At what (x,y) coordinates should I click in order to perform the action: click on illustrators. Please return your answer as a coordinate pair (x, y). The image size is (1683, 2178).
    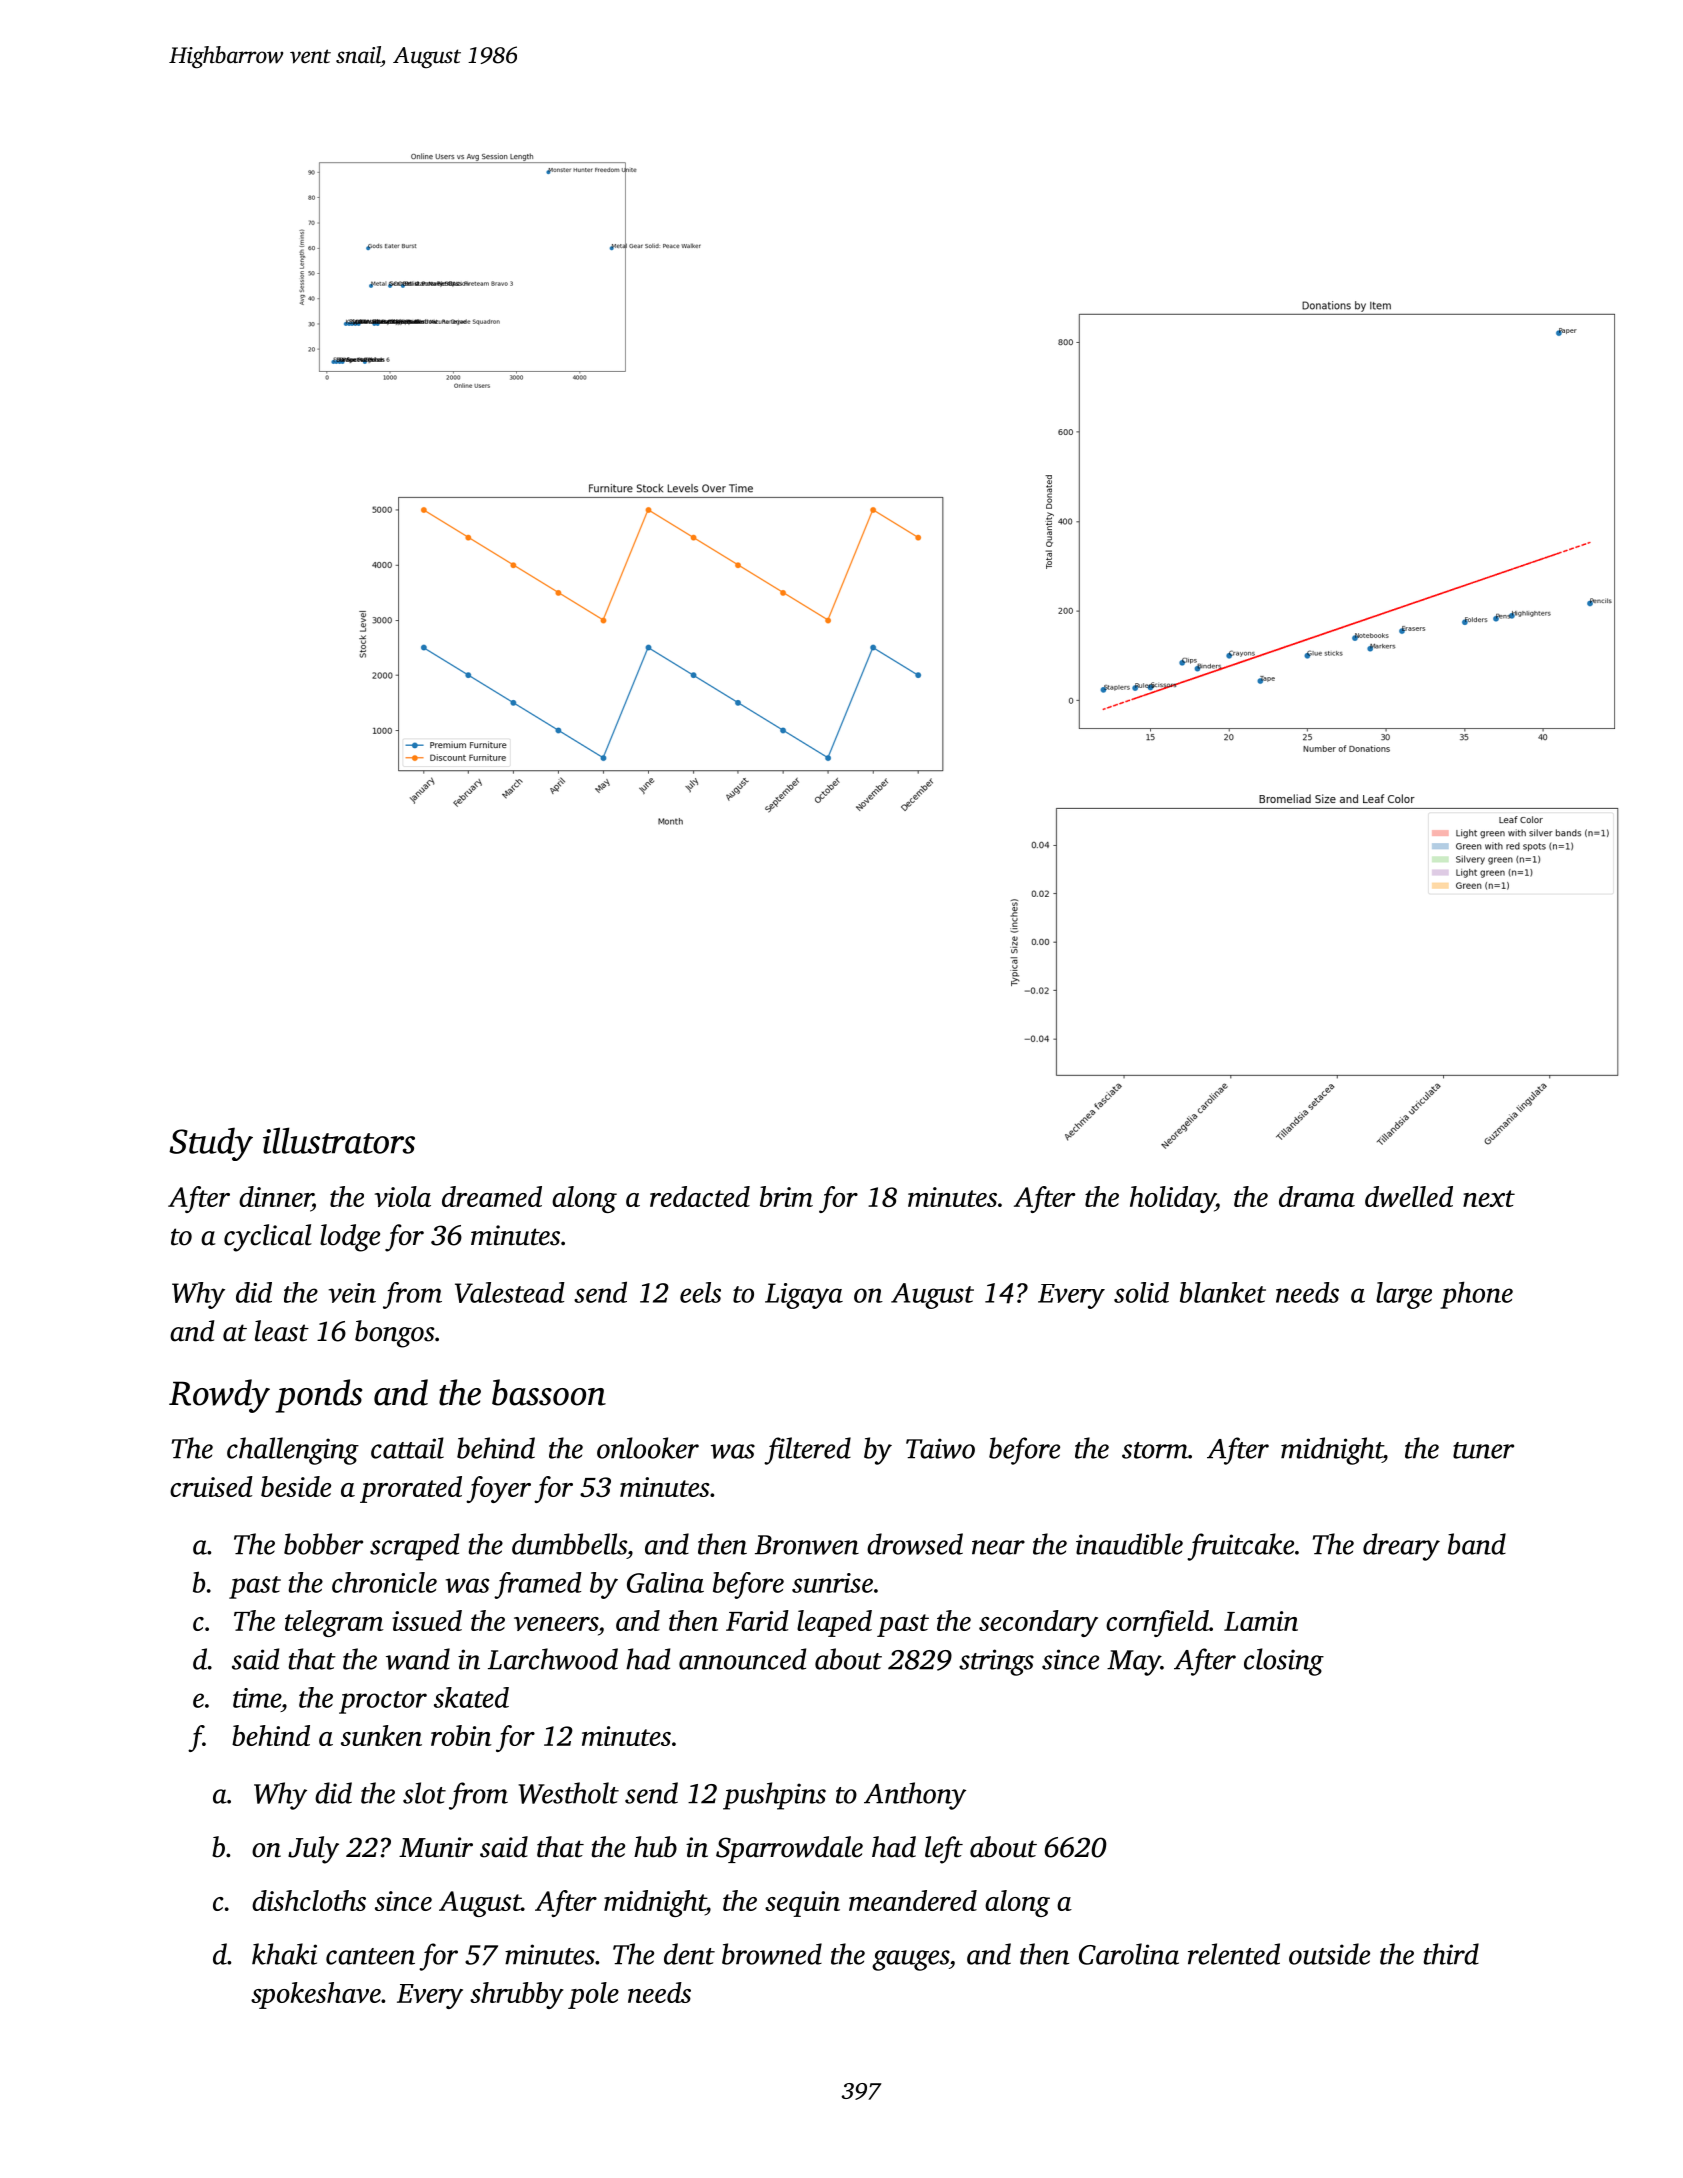
    Looking at the image, I should click on (339, 1140).
